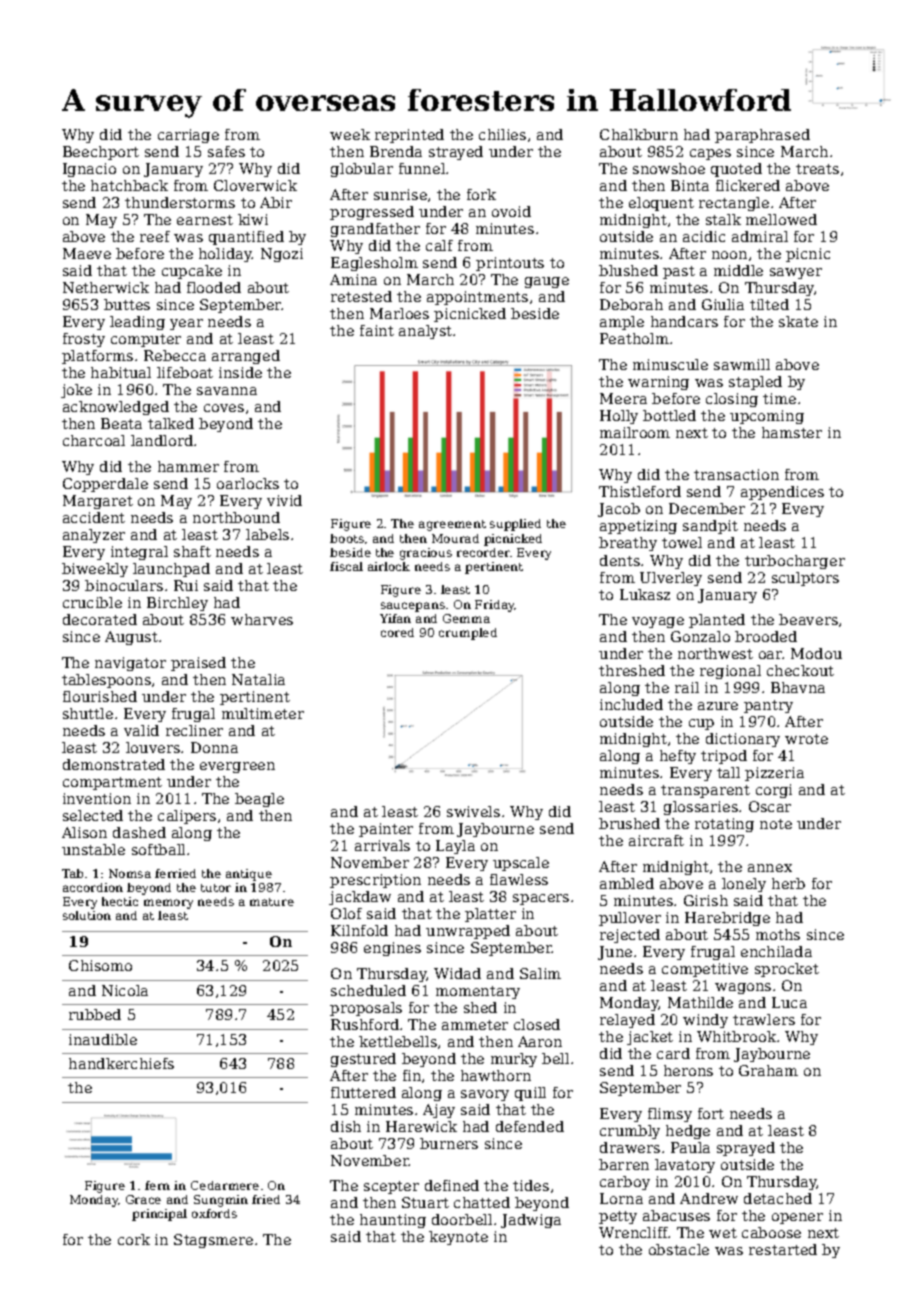 The width and height of the image is (908, 1316). Describe the element at coordinates (409, 136) in the image. I see `reprinted` at that location.
